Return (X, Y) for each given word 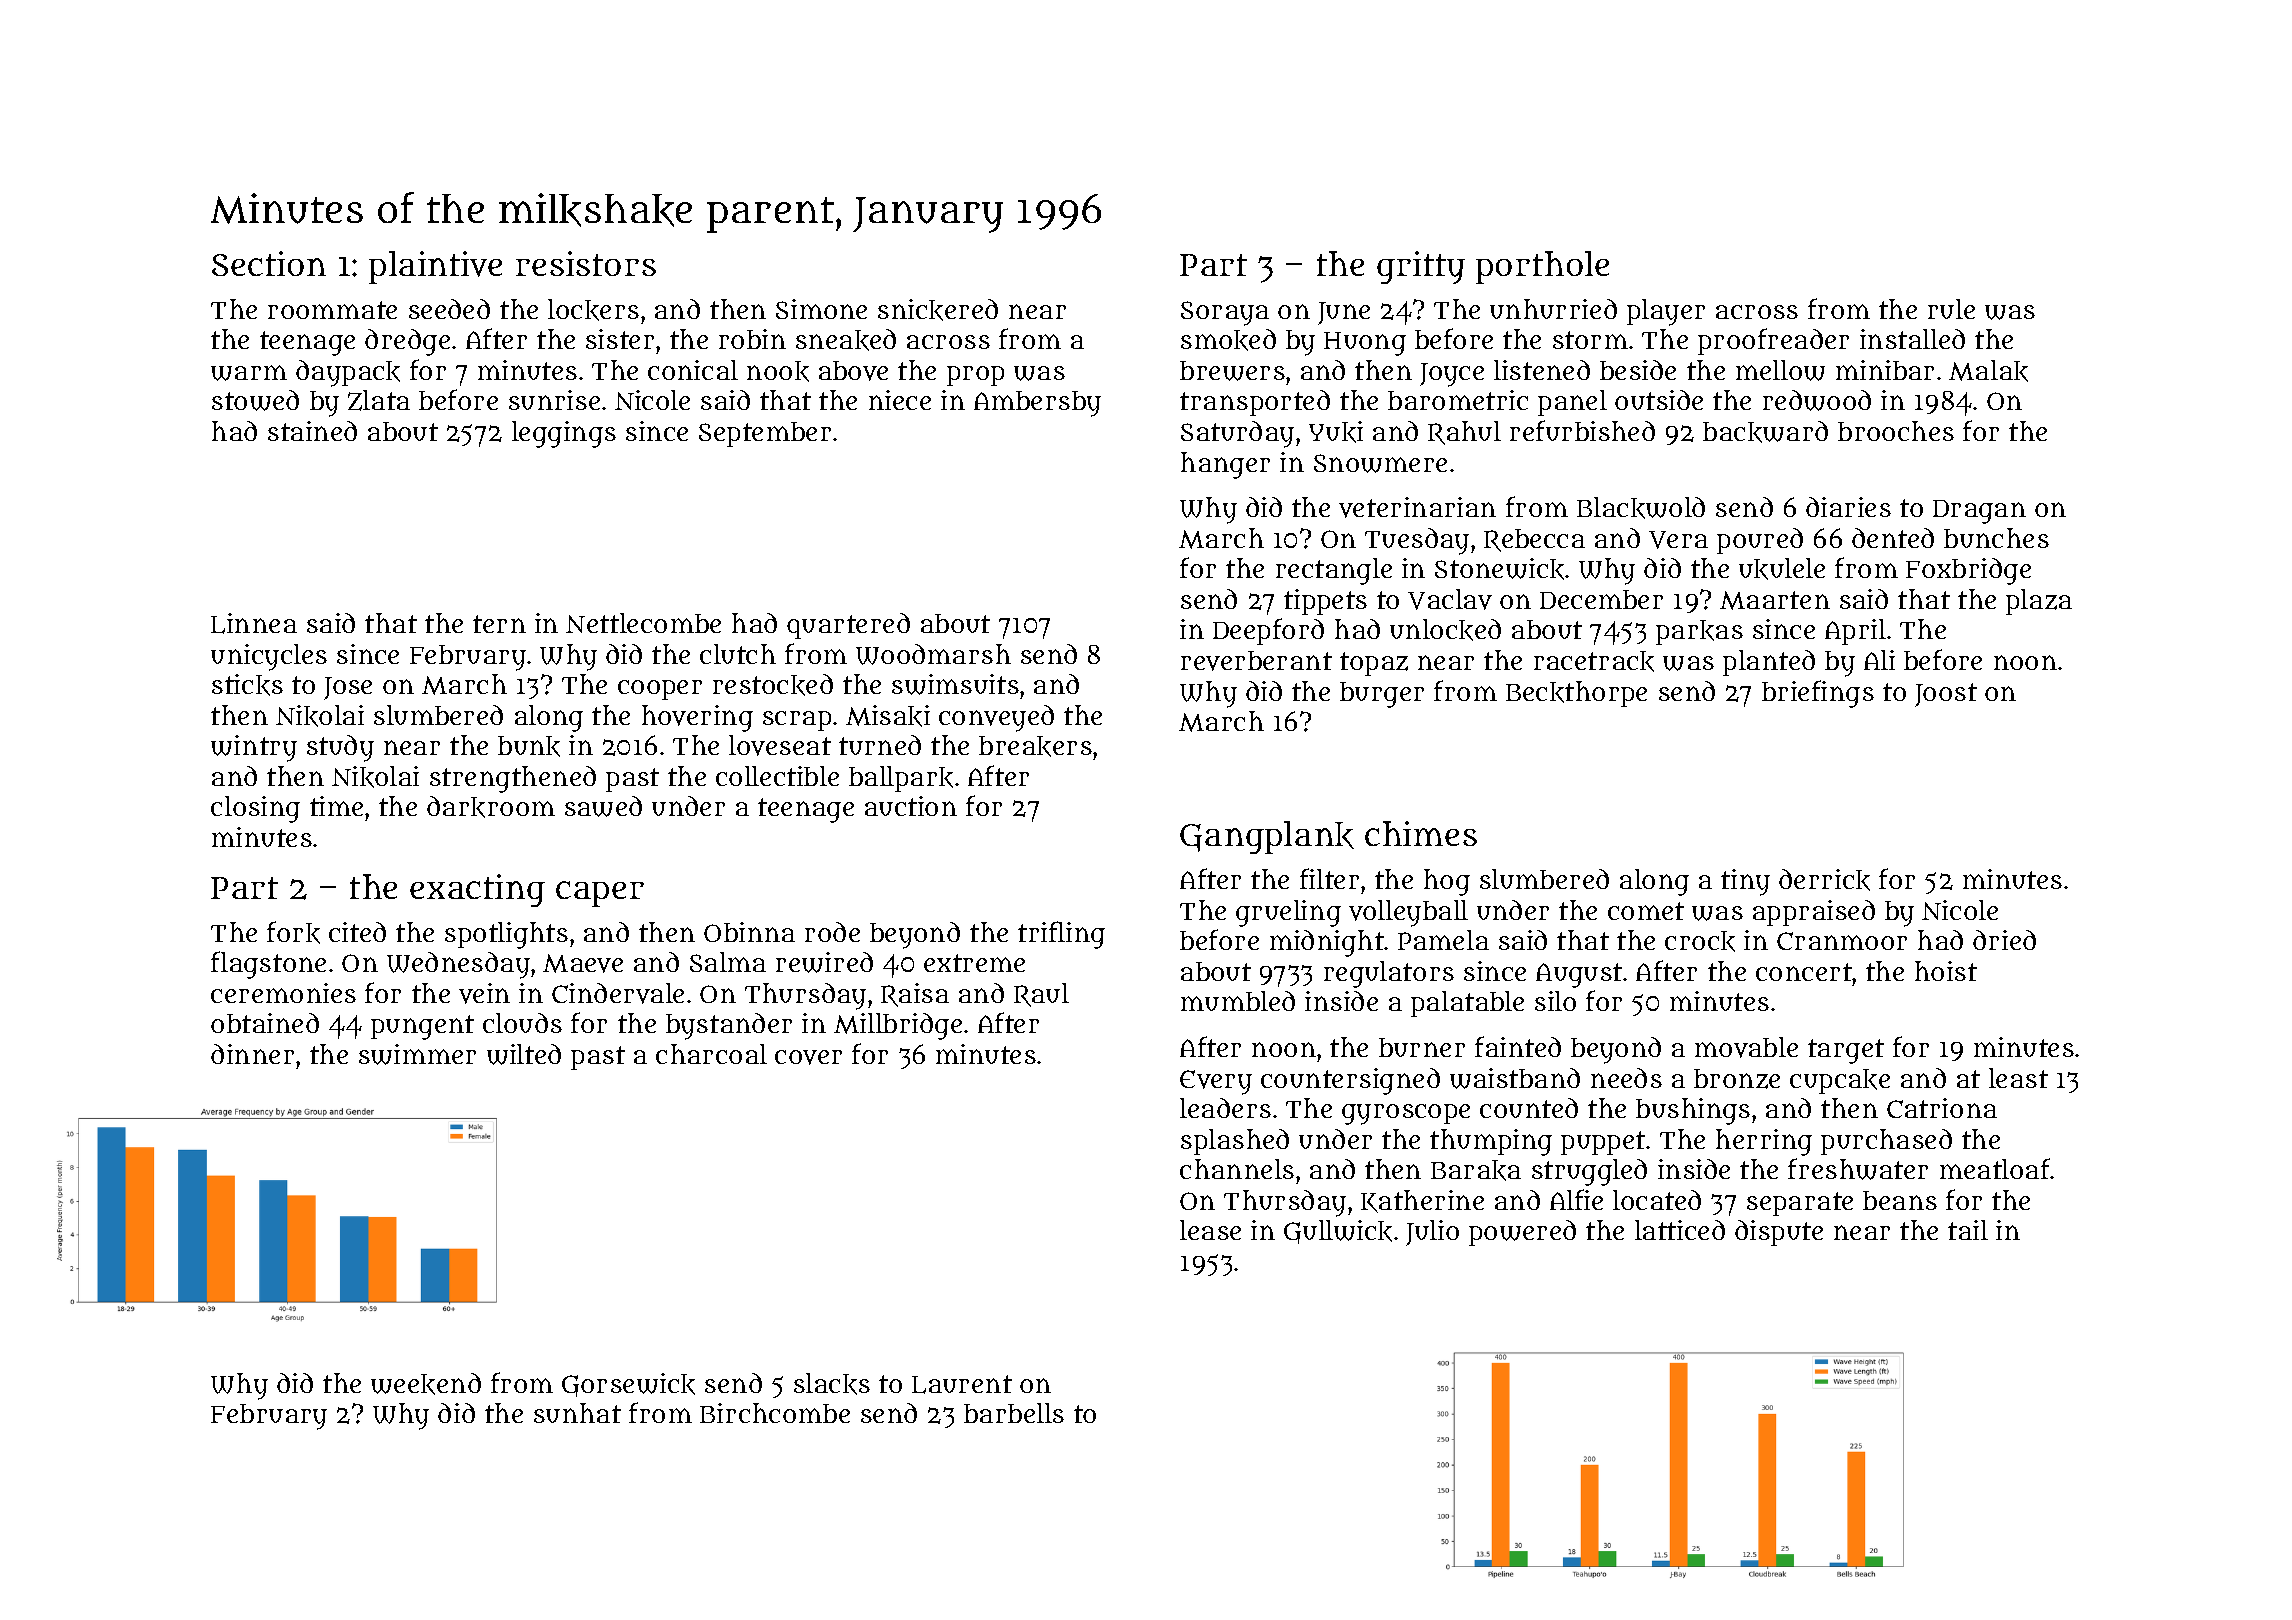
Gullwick (1338, 1232)
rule (1951, 309)
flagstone (268, 965)
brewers (1232, 371)
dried (2004, 940)
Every (1216, 1082)
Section (269, 263)
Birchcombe (775, 1413)
